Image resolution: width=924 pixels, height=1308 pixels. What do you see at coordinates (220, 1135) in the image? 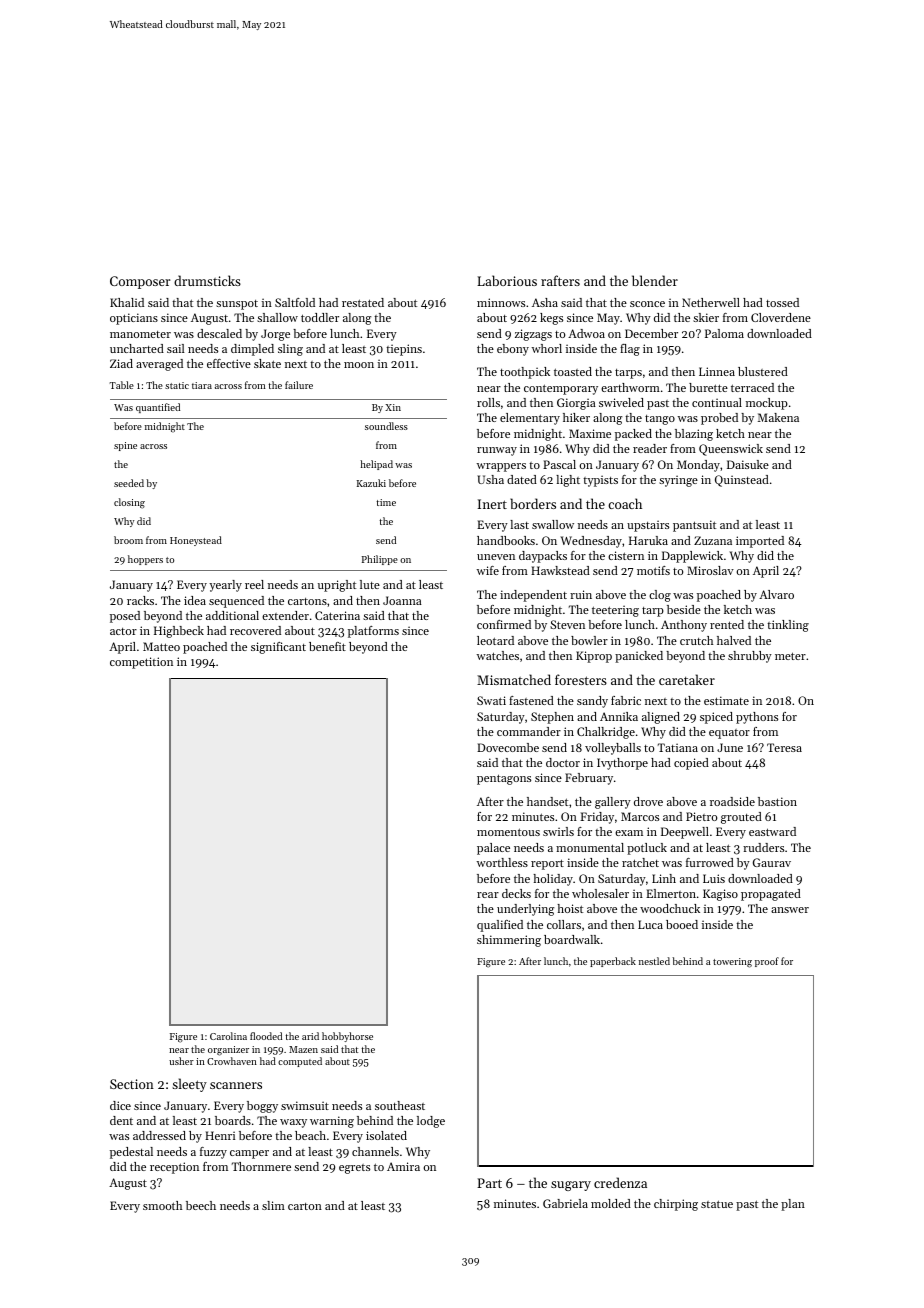
I see `Henri` at bounding box center [220, 1135].
